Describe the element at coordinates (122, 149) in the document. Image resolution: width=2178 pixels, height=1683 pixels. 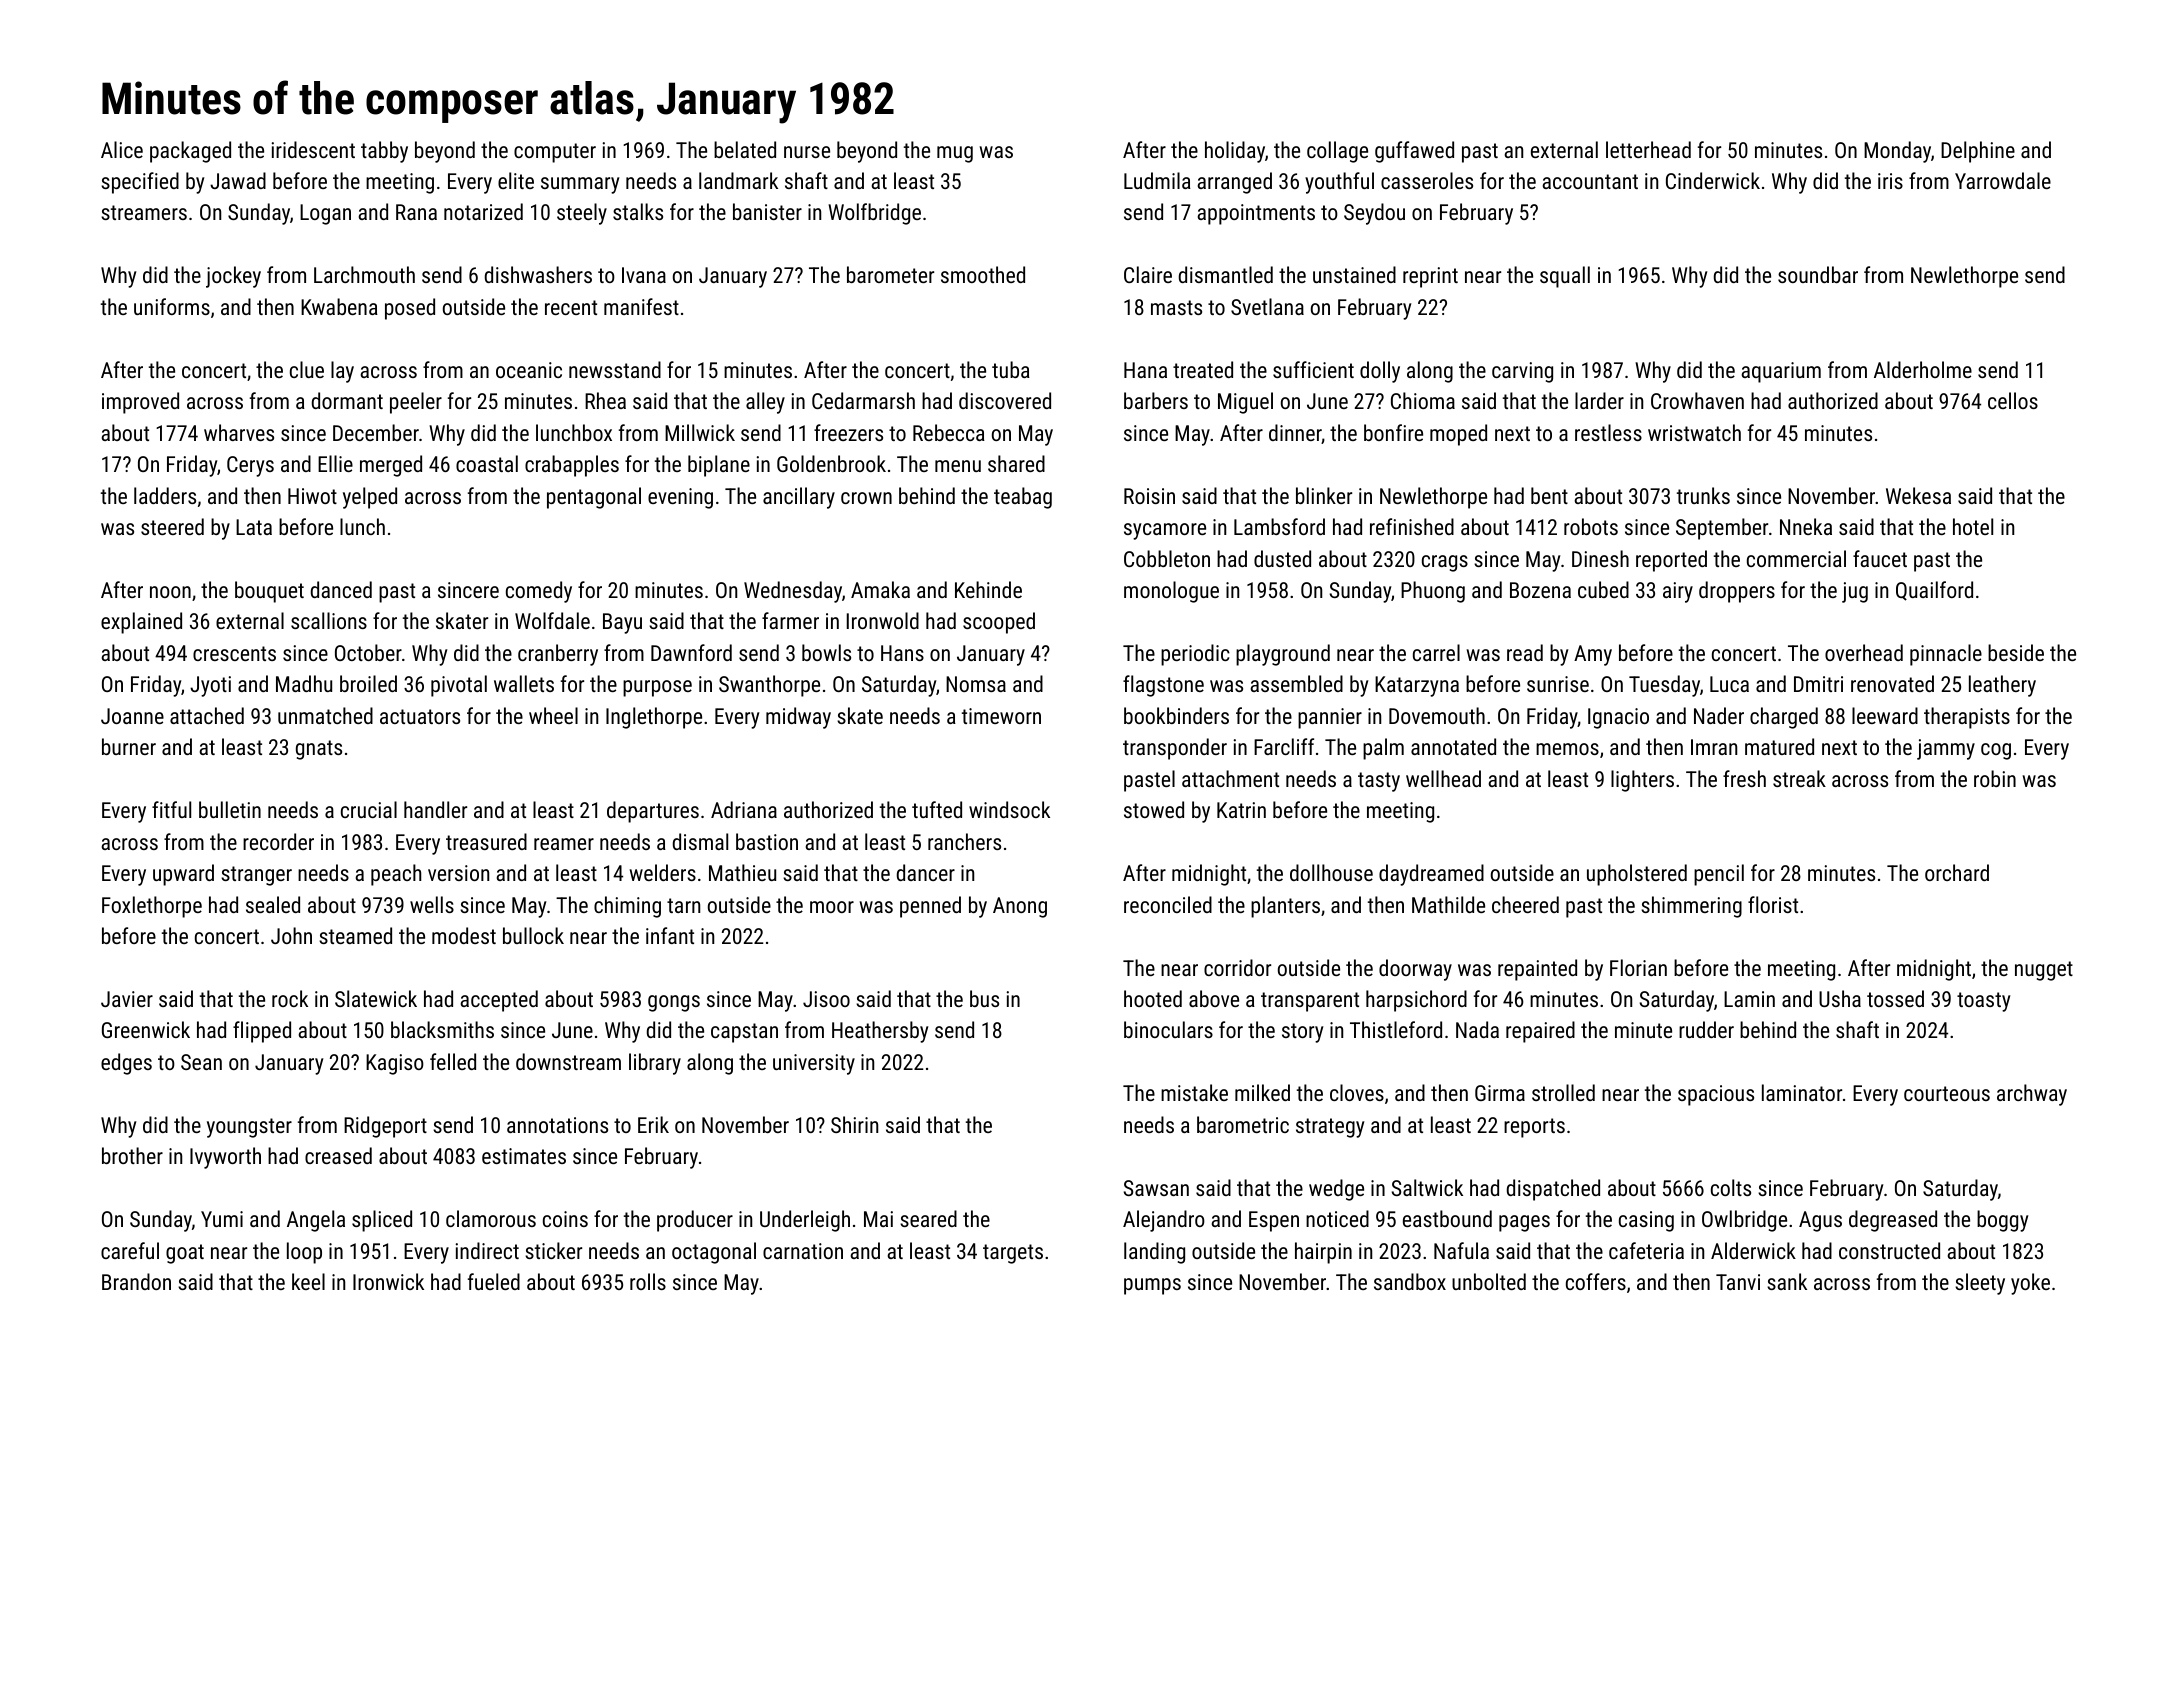
I see `Alice` at that location.
